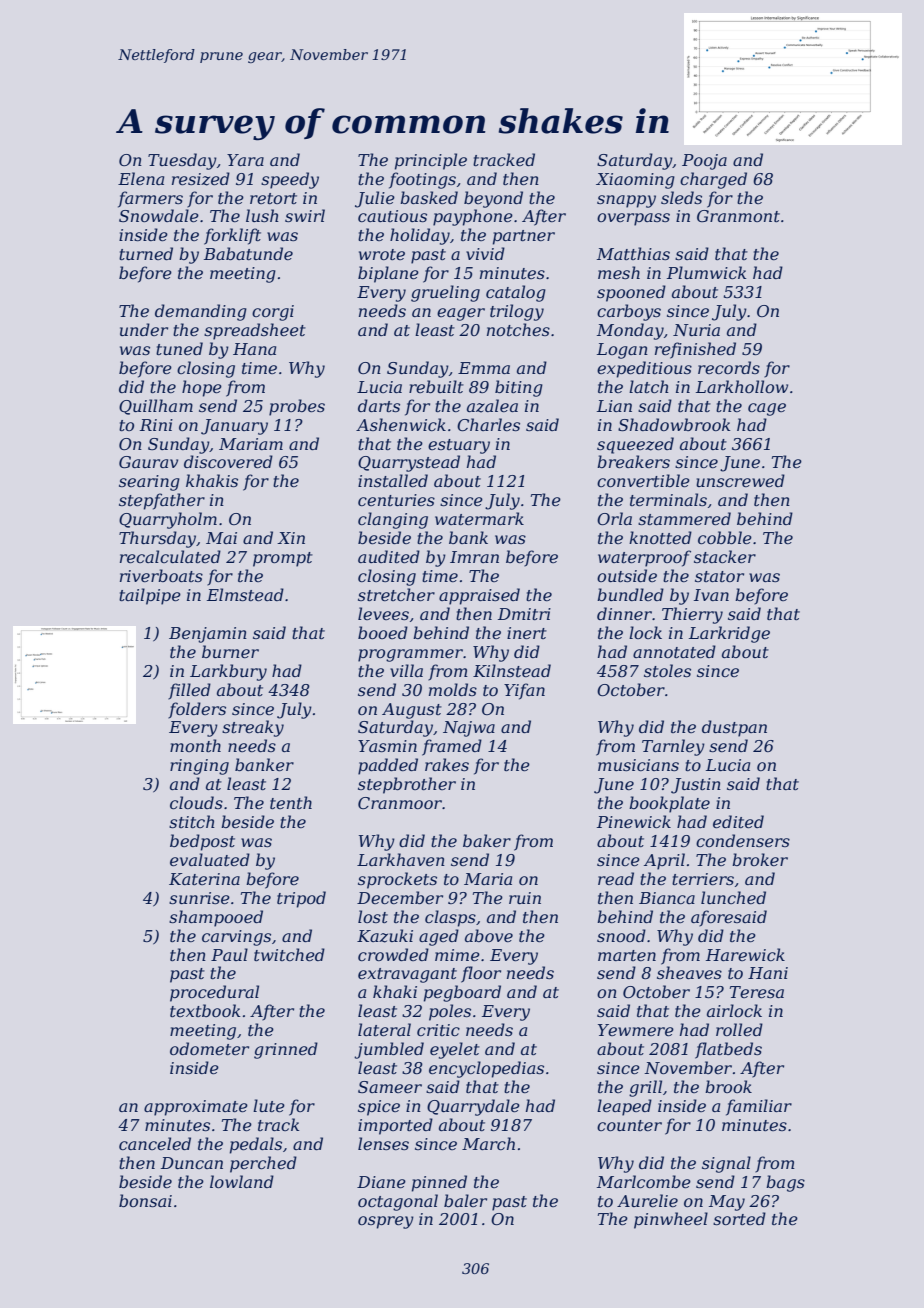  What do you see at coordinates (242, 1181) in the document?
I see `lowland` at bounding box center [242, 1181].
